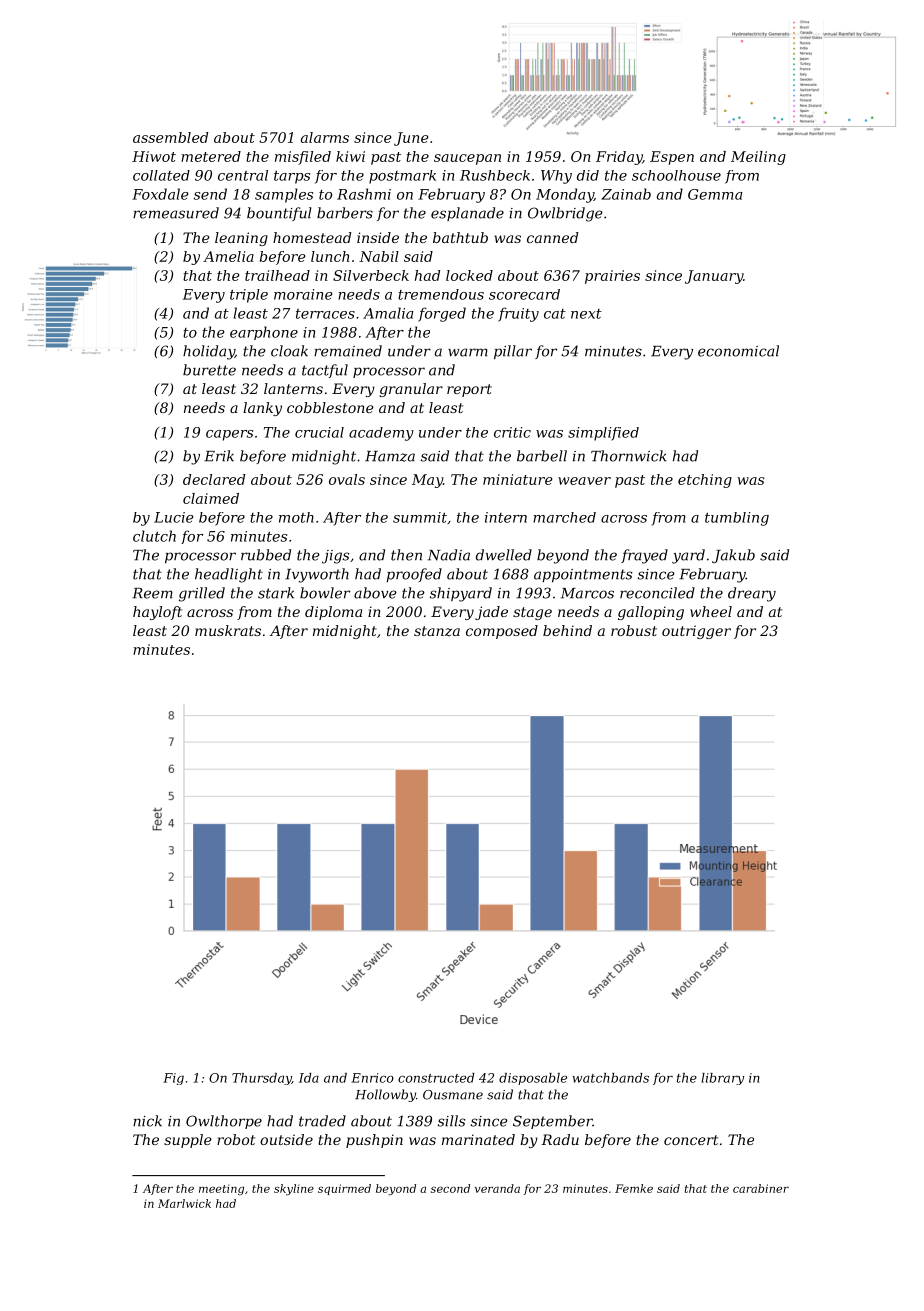 The width and height of the screenshot is (924, 1311). What do you see at coordinates (317, 575) in the screenshot?
I see `Ivyworth` at bounding box center [317, 575].
